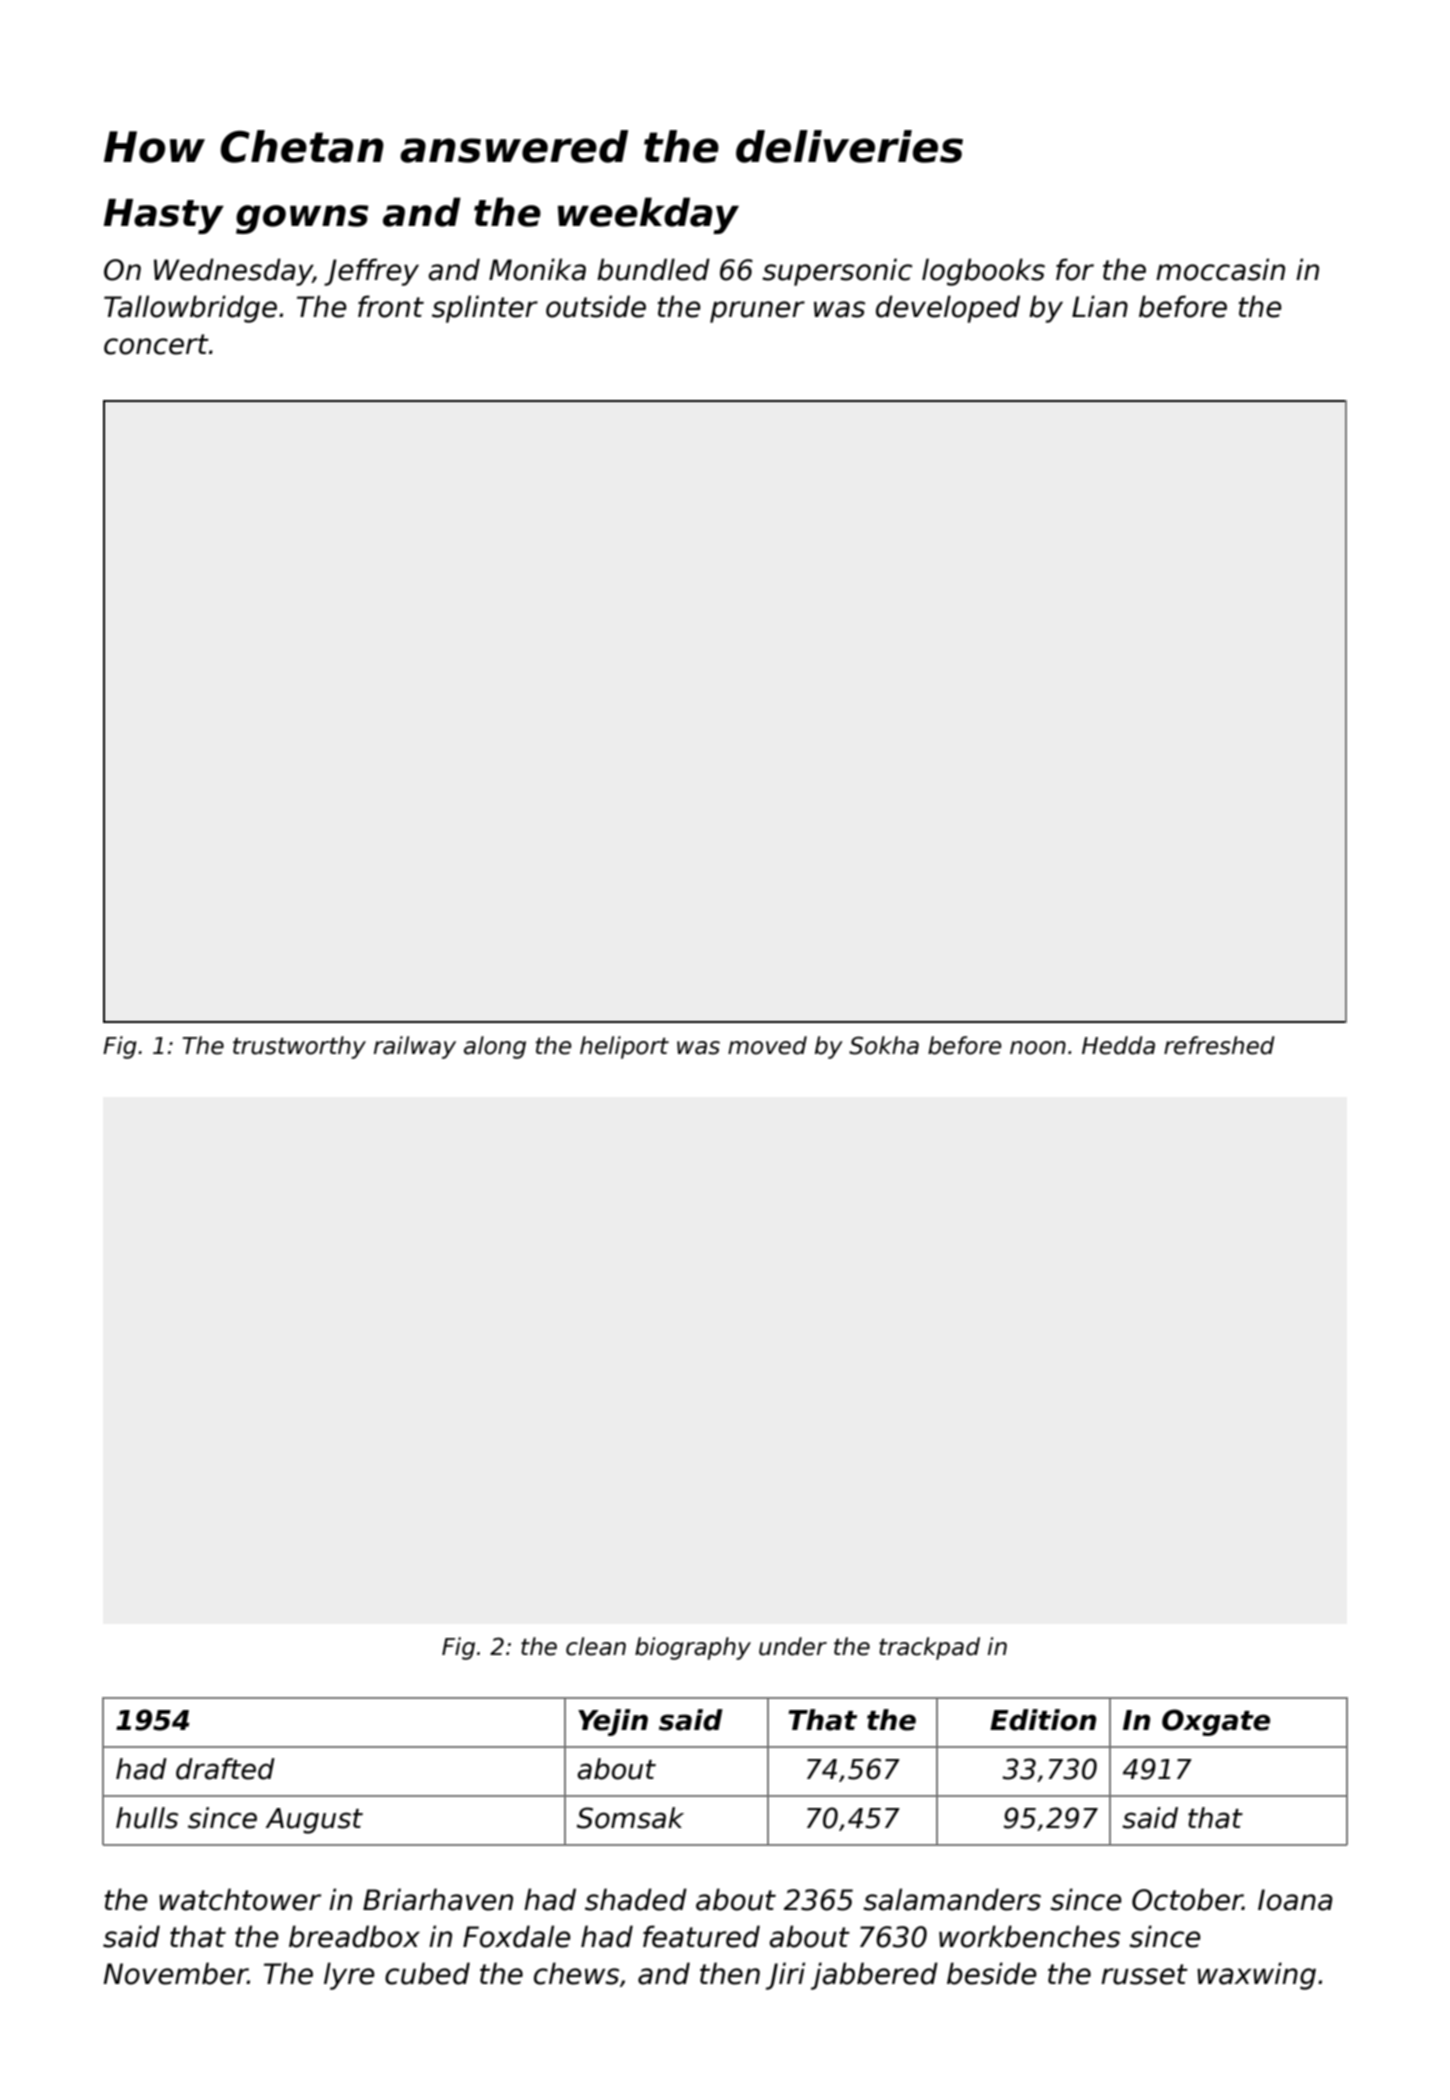  Describe the element at coordinates (884, 1045) in the screenshot. I see `Sokha` at that location.
